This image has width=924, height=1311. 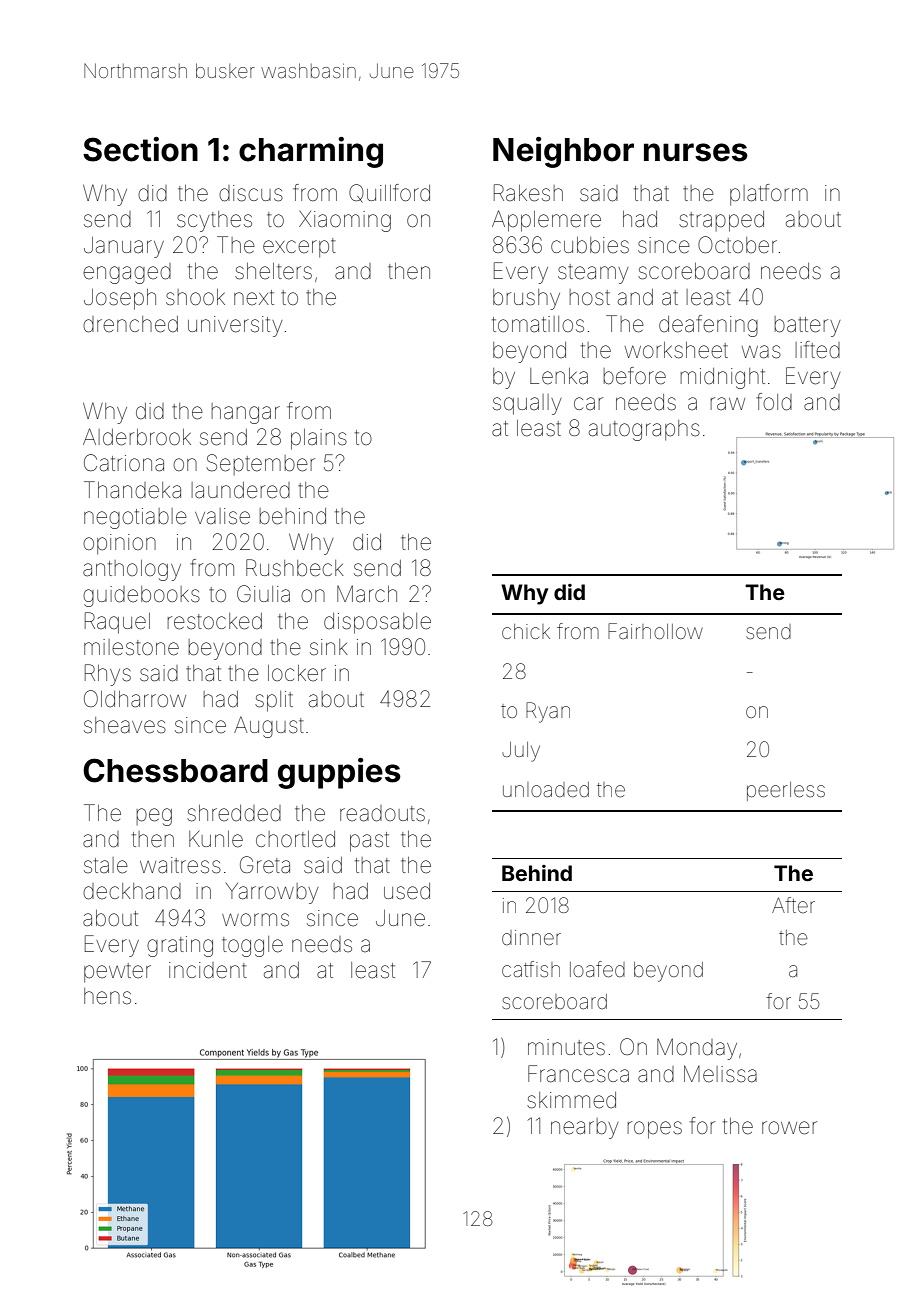 What do you see at coordinates (728, 403) in the image?
I see `raw` at bounding box center [728, 403].
